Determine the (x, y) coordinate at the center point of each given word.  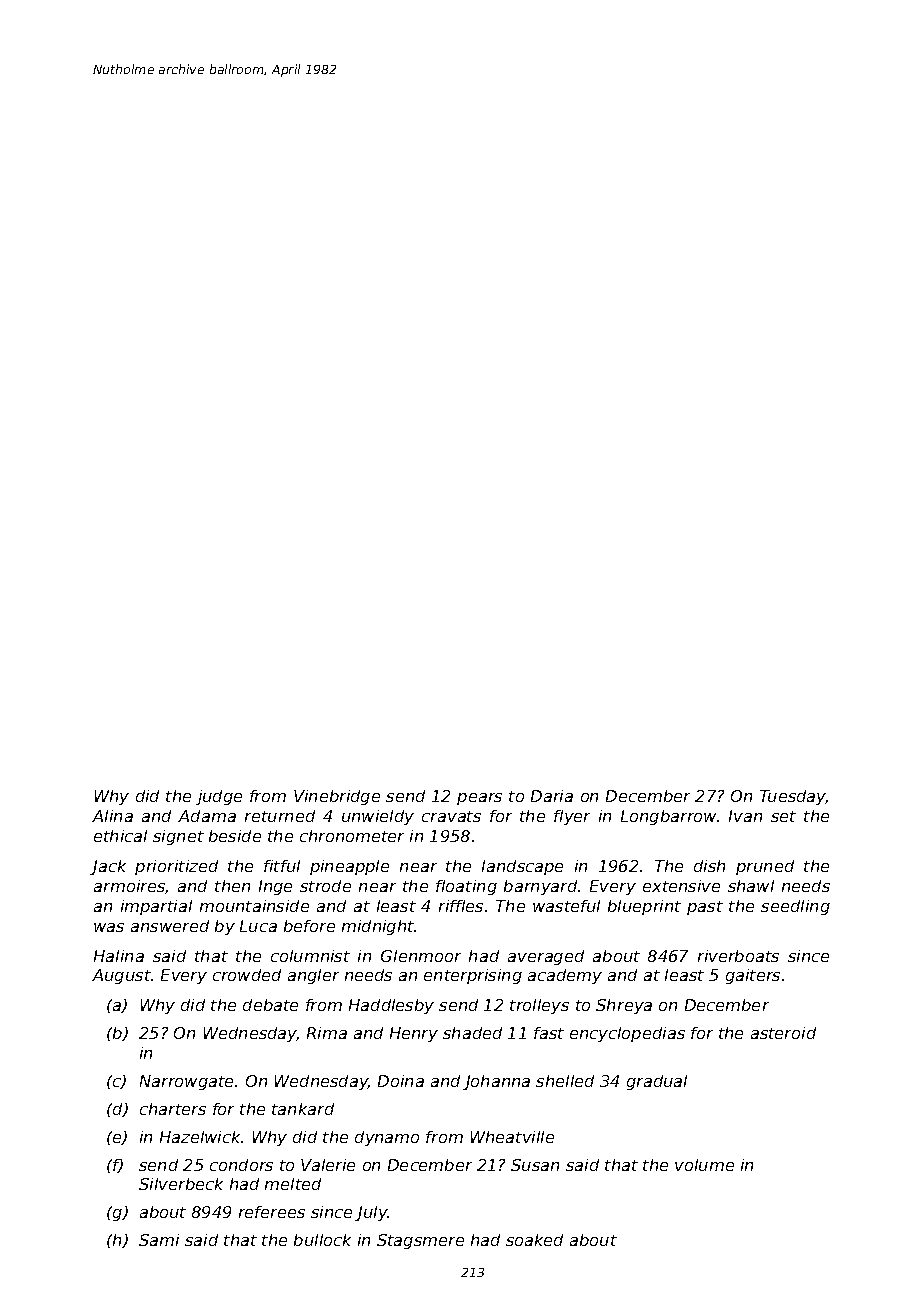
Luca (258, 926)
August (121, 976)
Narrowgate (186, 1082)
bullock (322, 1240)
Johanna (496, 1082)
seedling (795, 907)
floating (466, 887)
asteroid (783, 1033)
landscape (522, 867)
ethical (120, 836)
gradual (657, 1082)
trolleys (539, 1006)
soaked (534, 1240)
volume (704, 1165)
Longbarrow (668, 817)
